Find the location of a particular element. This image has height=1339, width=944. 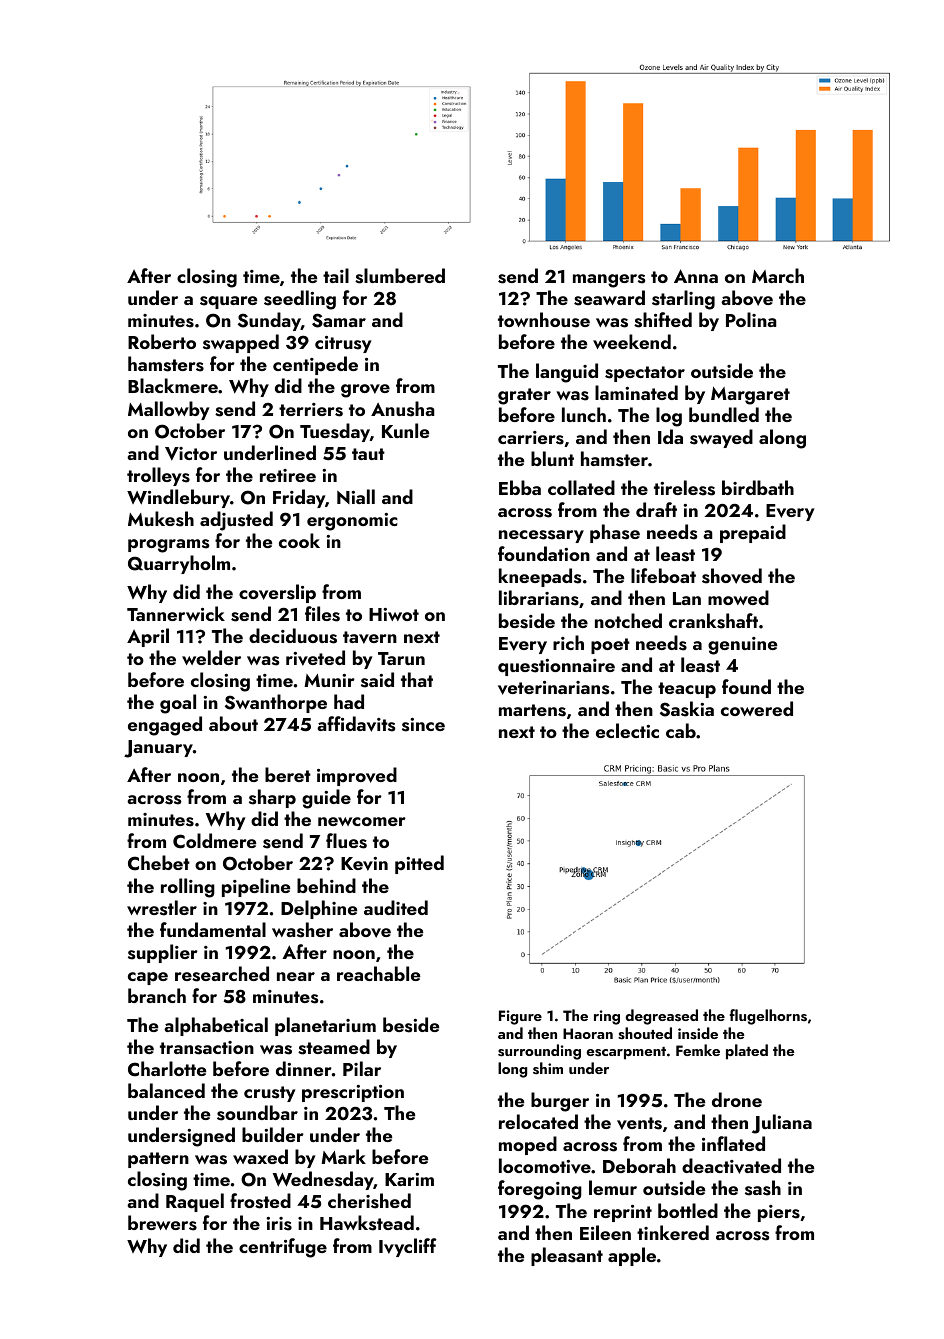

square is located at coordinates (228, 302).
